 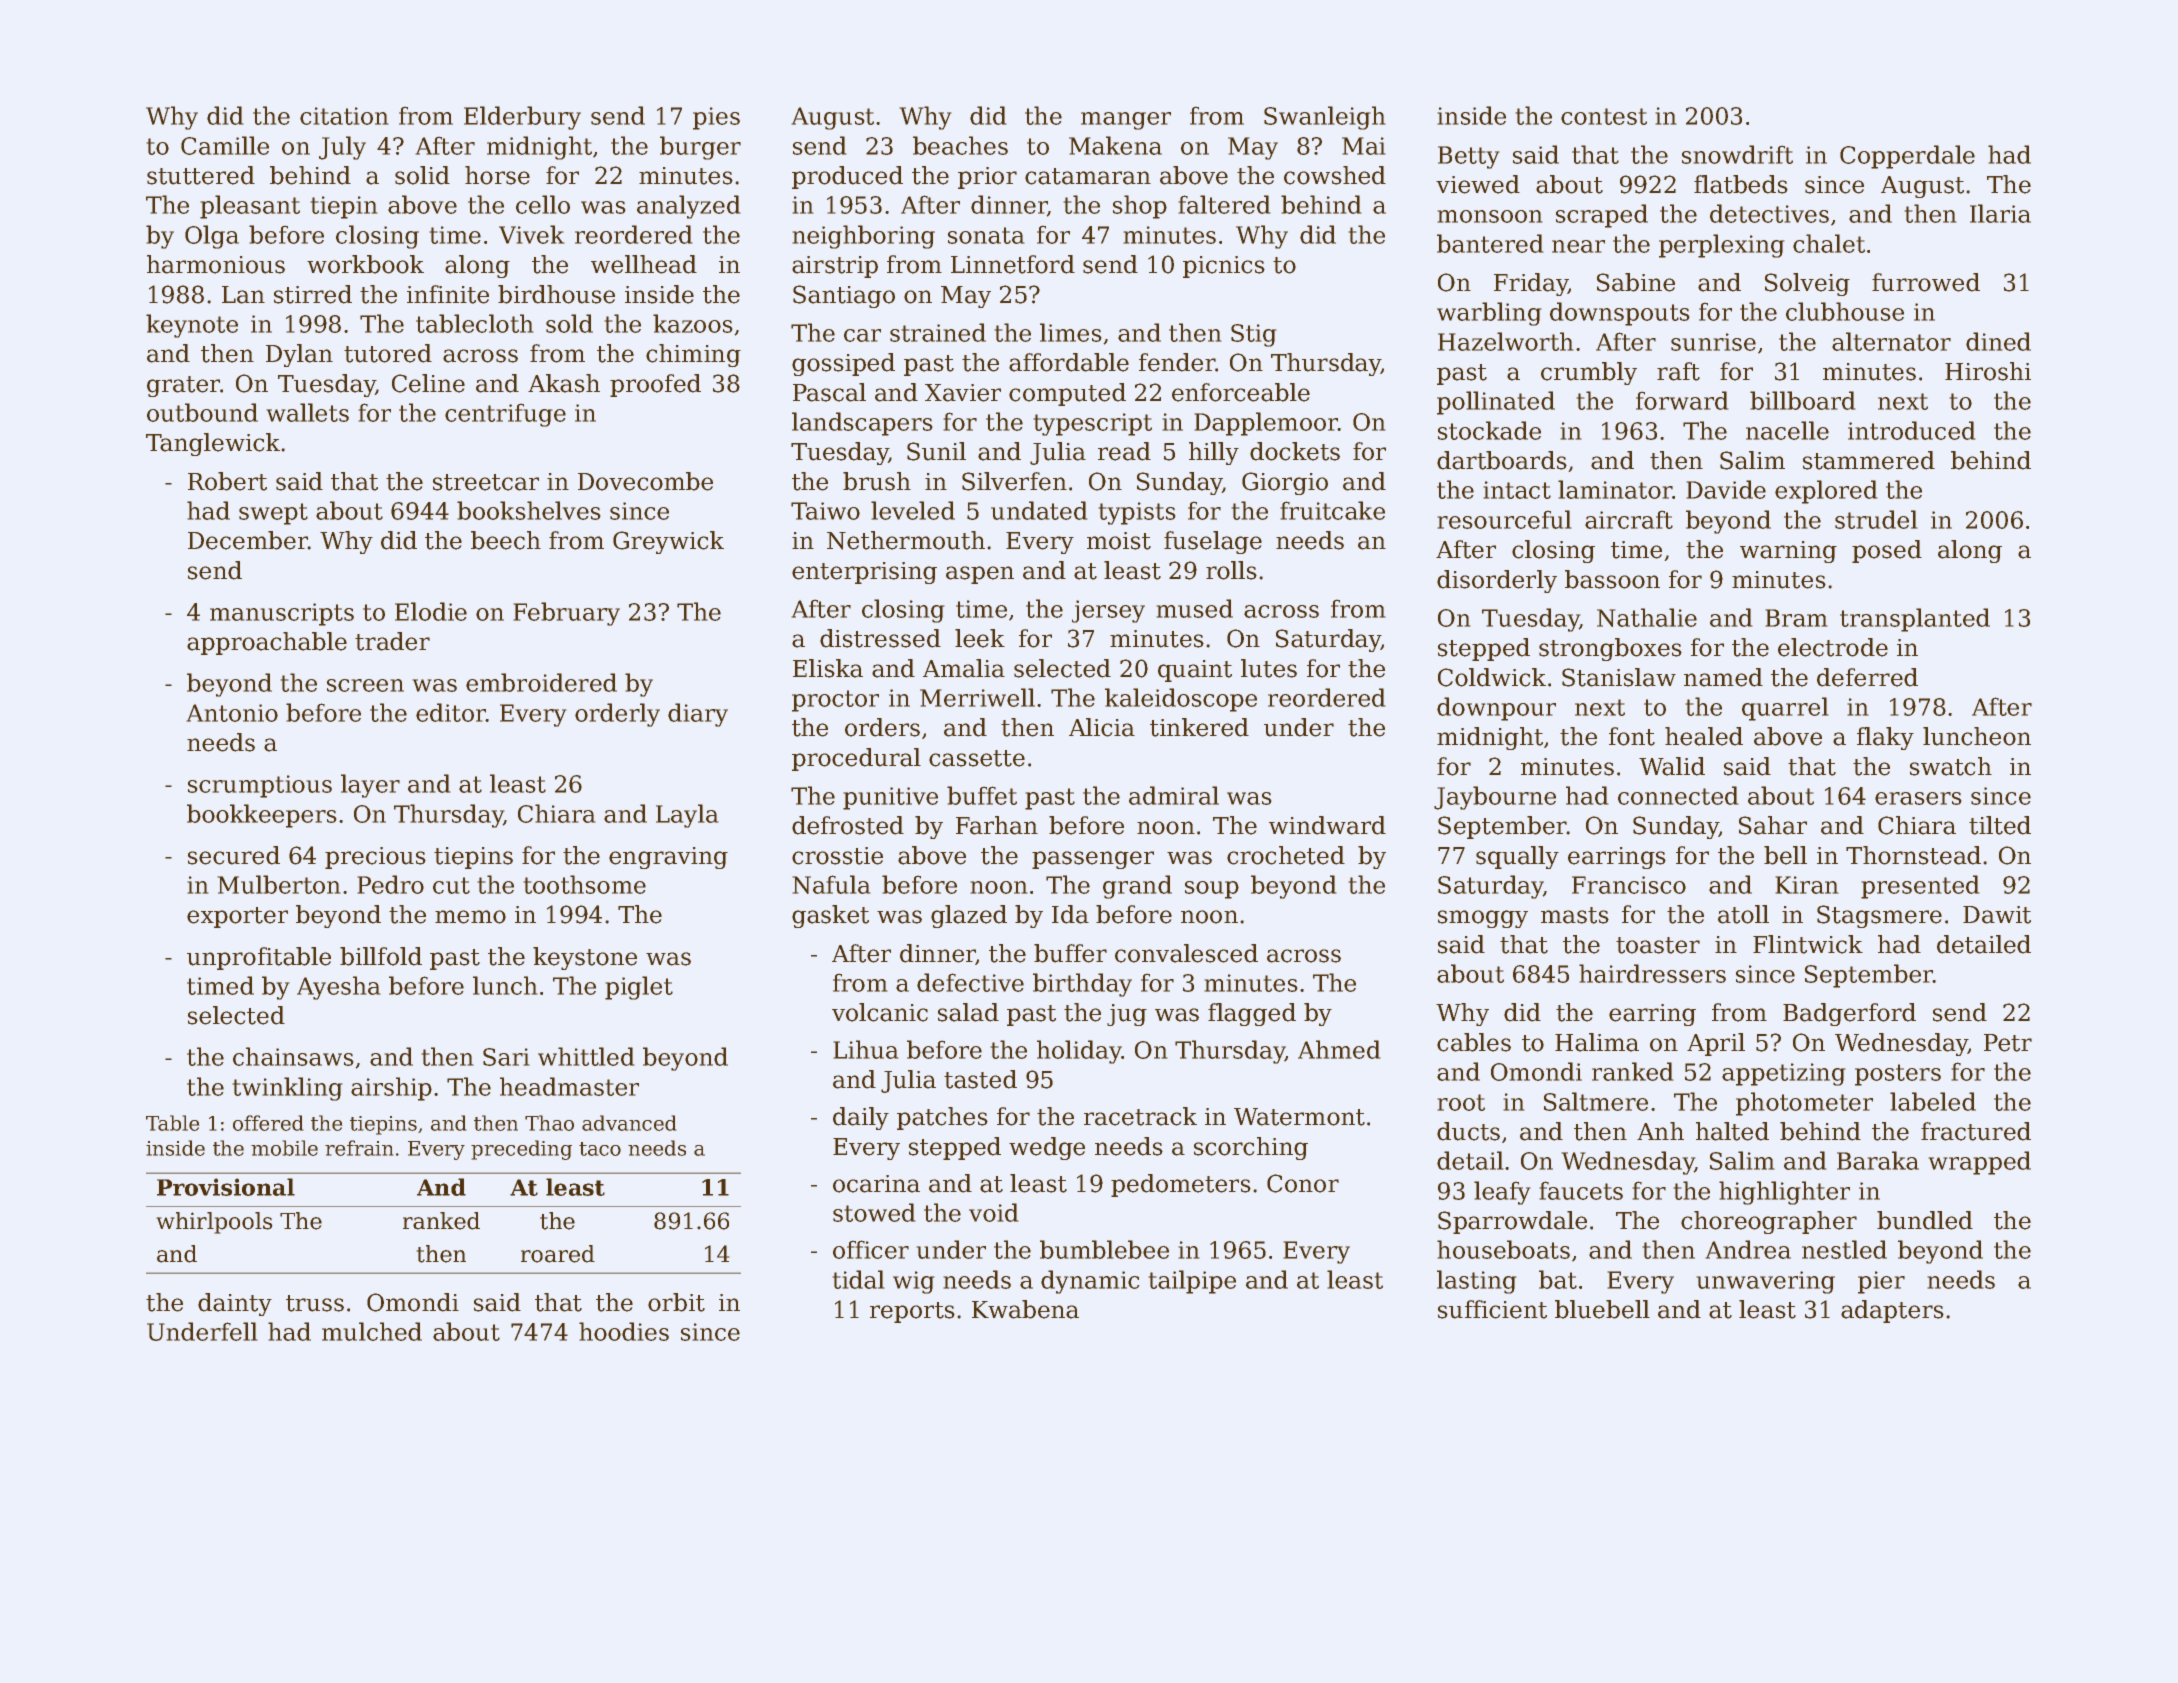 What do you see at coordinates (529, 510) in the screenshot?
I see `bookshelves` at bounding box center [529, 510].
